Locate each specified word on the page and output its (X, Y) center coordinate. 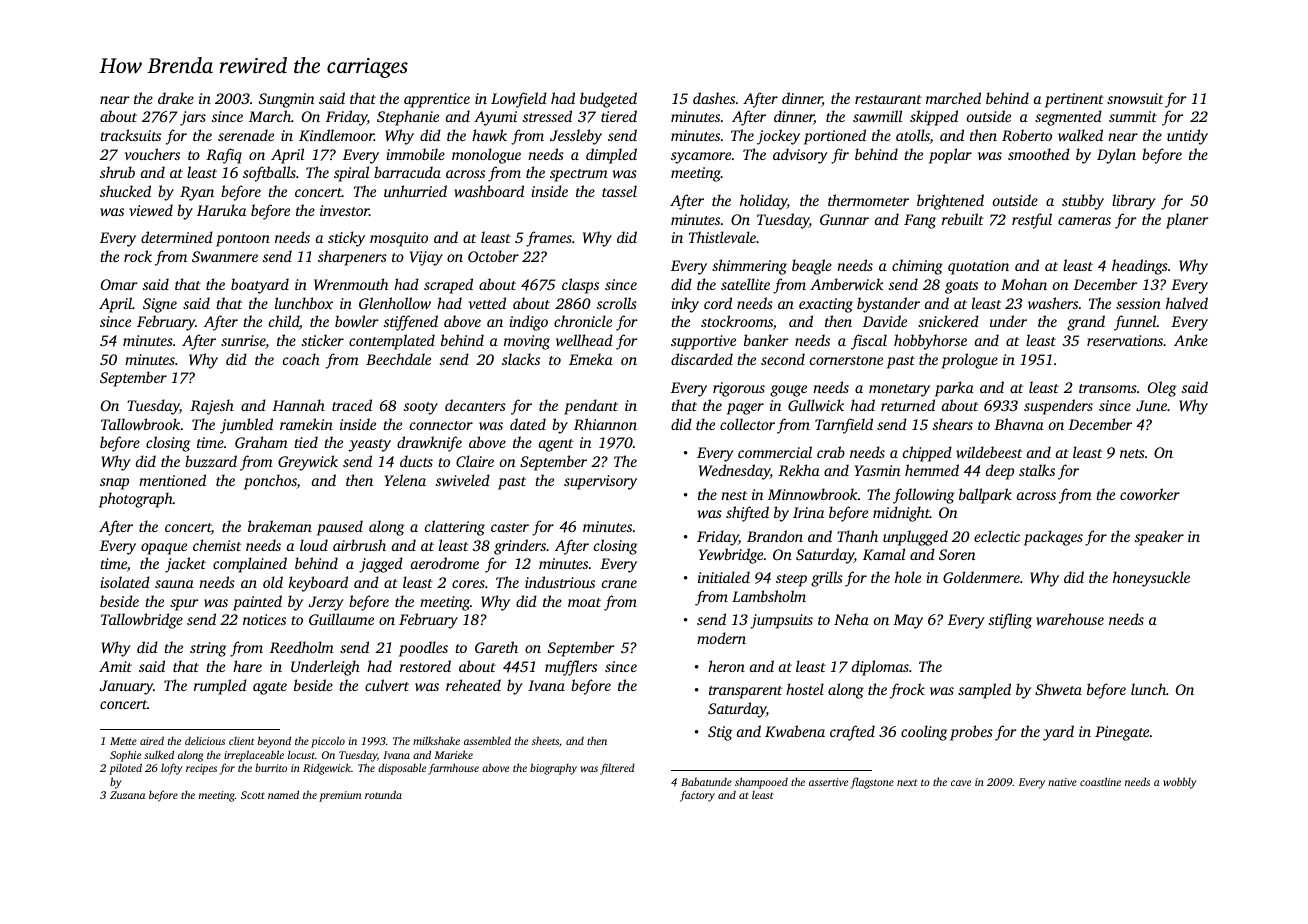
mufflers (571, 668)
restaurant (888, 99)
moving (527, 342)
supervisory (600, 482)
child (284, 321)
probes (971, 733)
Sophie (125, 756)
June (1151, 405)
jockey (778, 137)
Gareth (496, 647)
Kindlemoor (336, 135)
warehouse (1070, 619)
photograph (136, 500)
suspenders (1058, 407)
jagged (381, 565)
